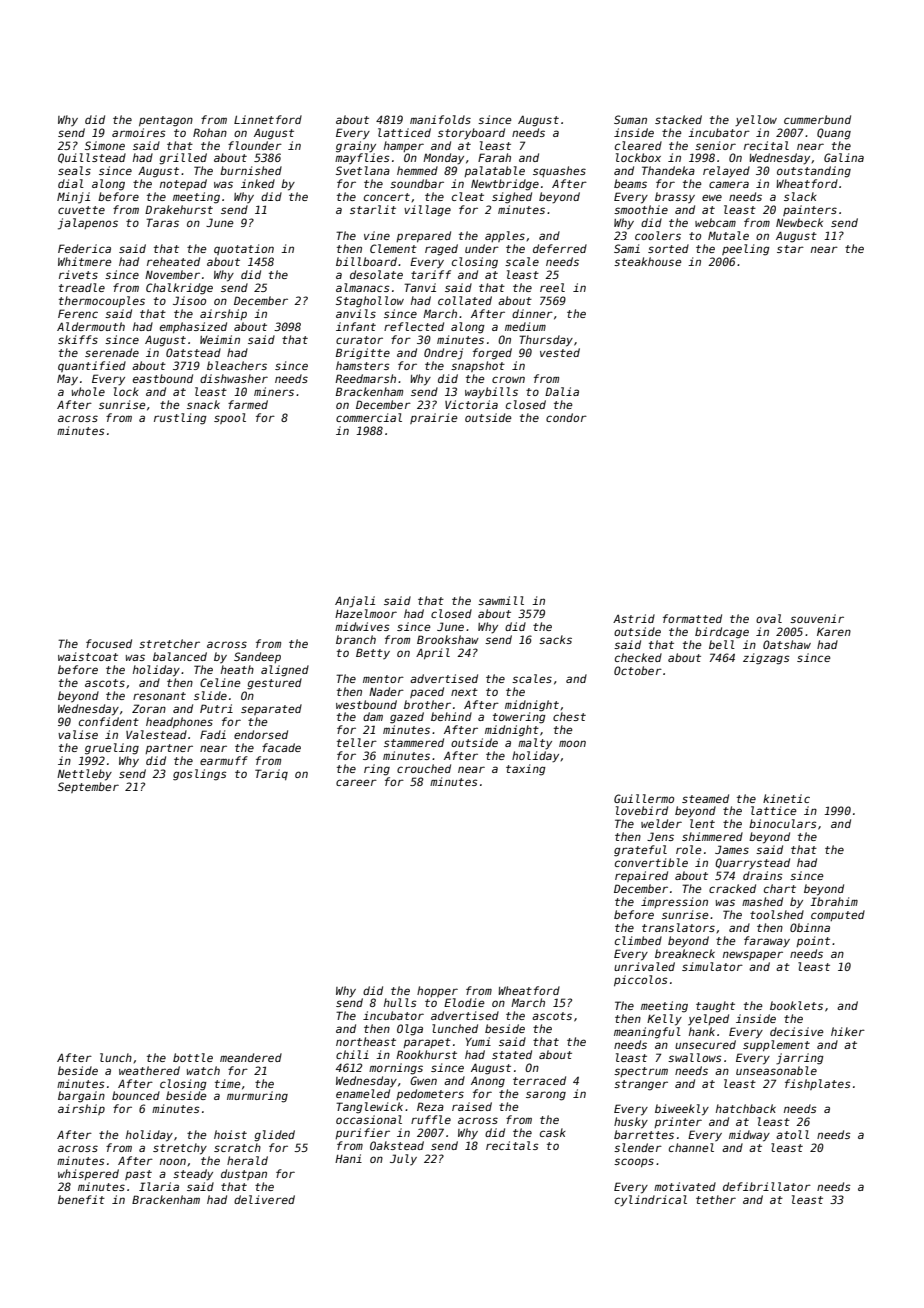 This document has width=924, height=1308. I want to click on Svetlana, so click(363, 170).
